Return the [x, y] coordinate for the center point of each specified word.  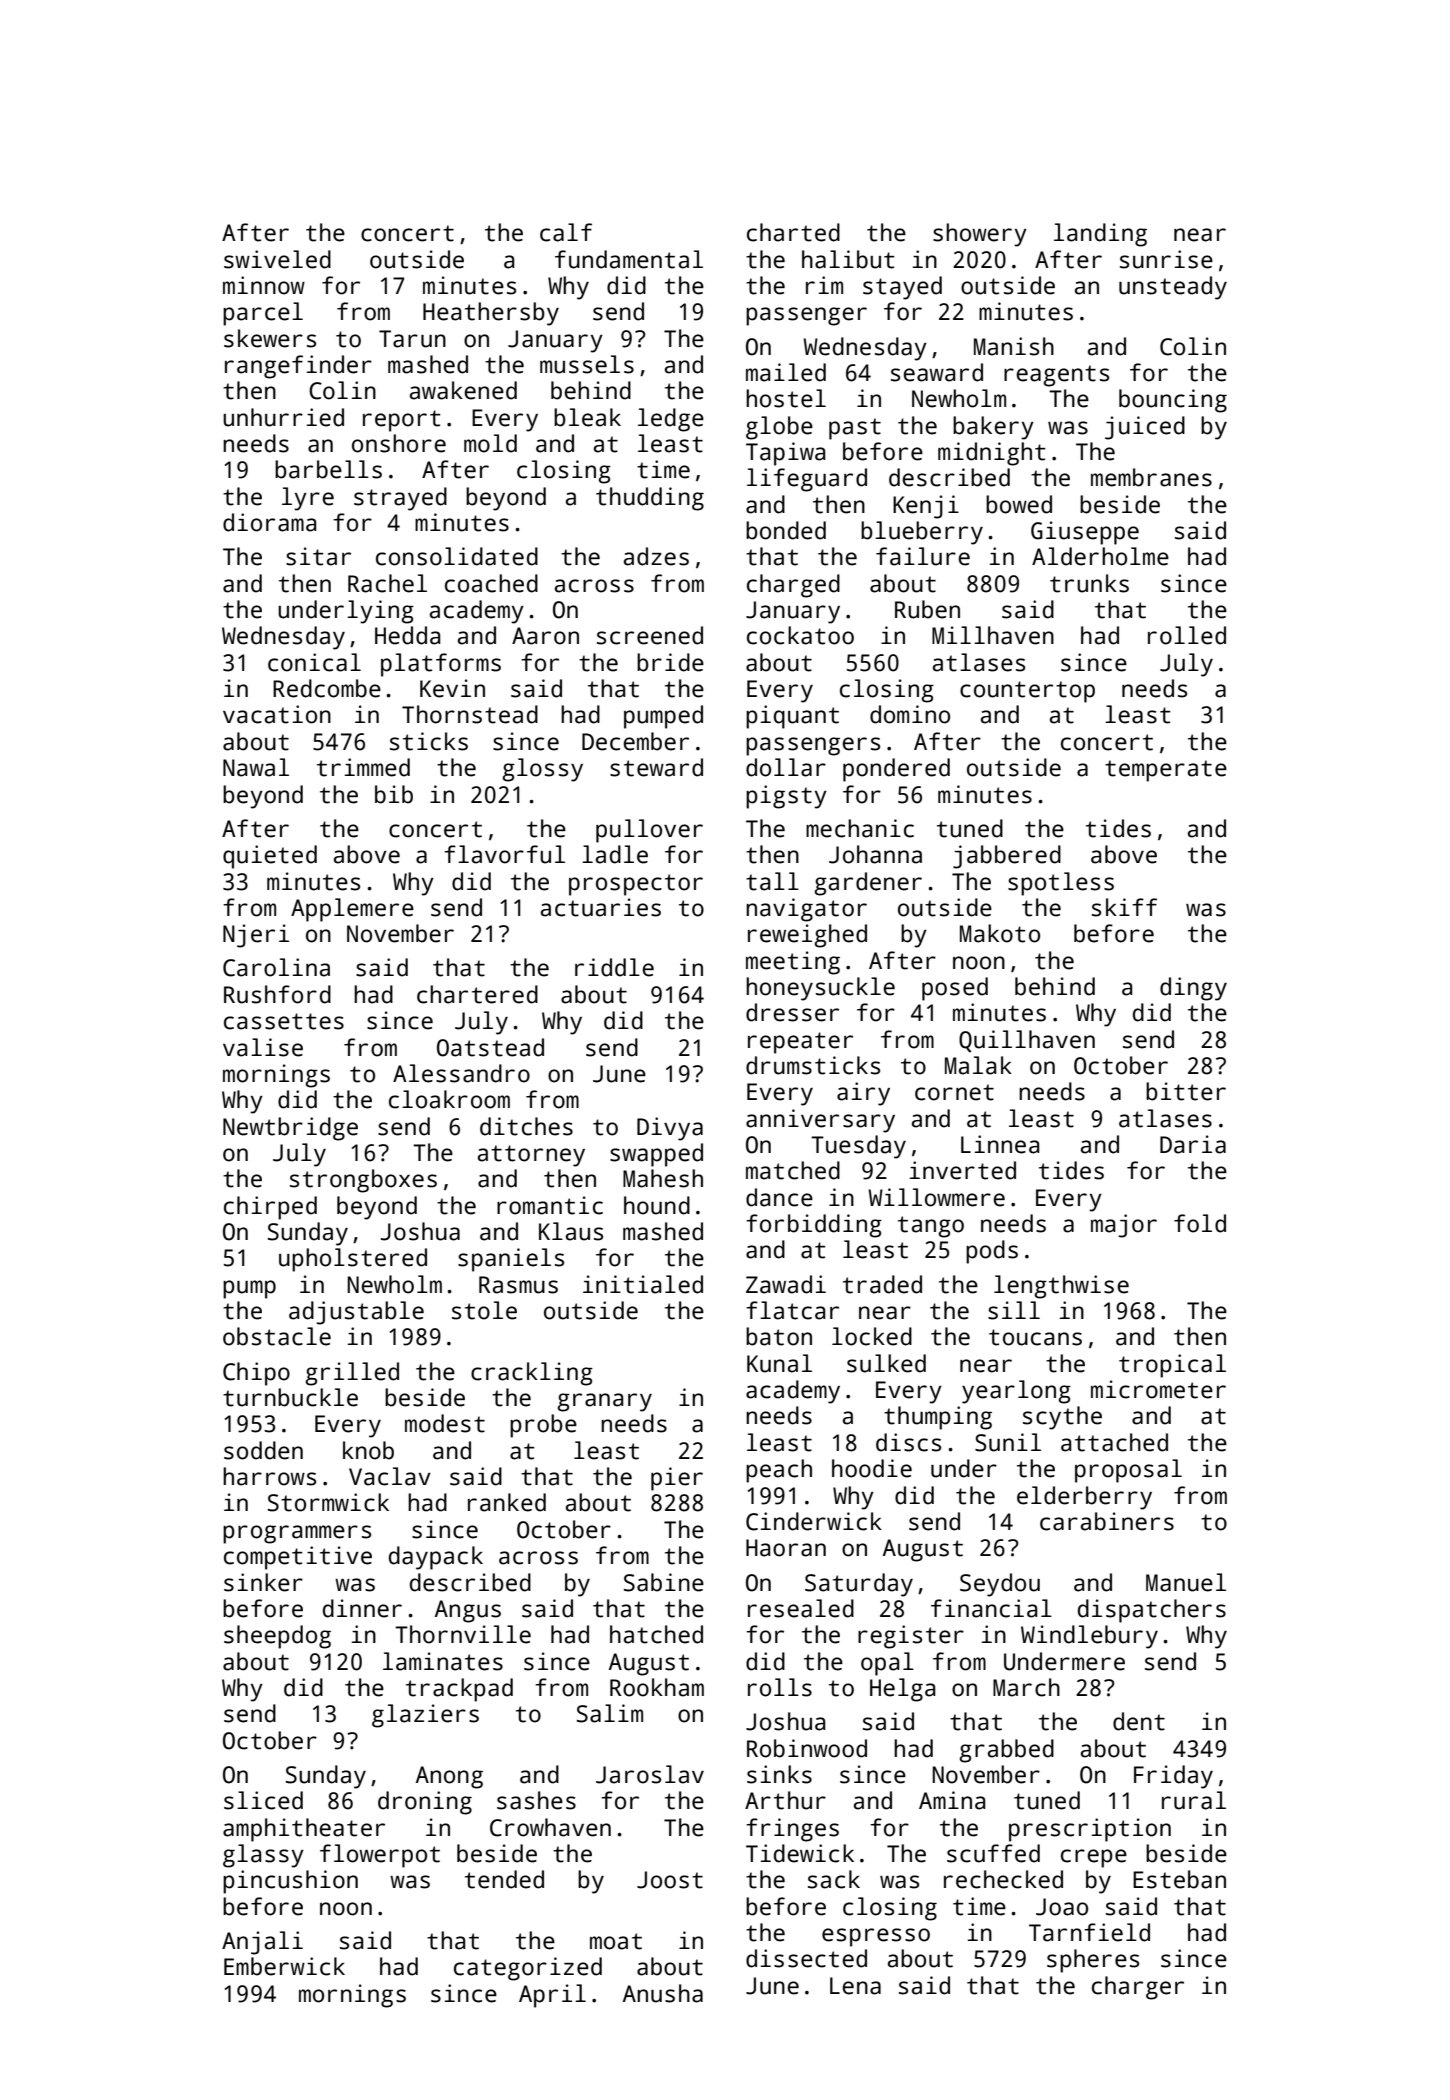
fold [1200, 1223]
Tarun [412, 339]
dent [1139, 1721]
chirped [270, 1208]
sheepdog [277, 1637]
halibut [848, 259]
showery [980, 235]
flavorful [504, 854]
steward [656, 767]
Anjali [262, 1943]
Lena [855, 1986]
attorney [531, 1156]
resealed [801, 1608]
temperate [1166, 771]
